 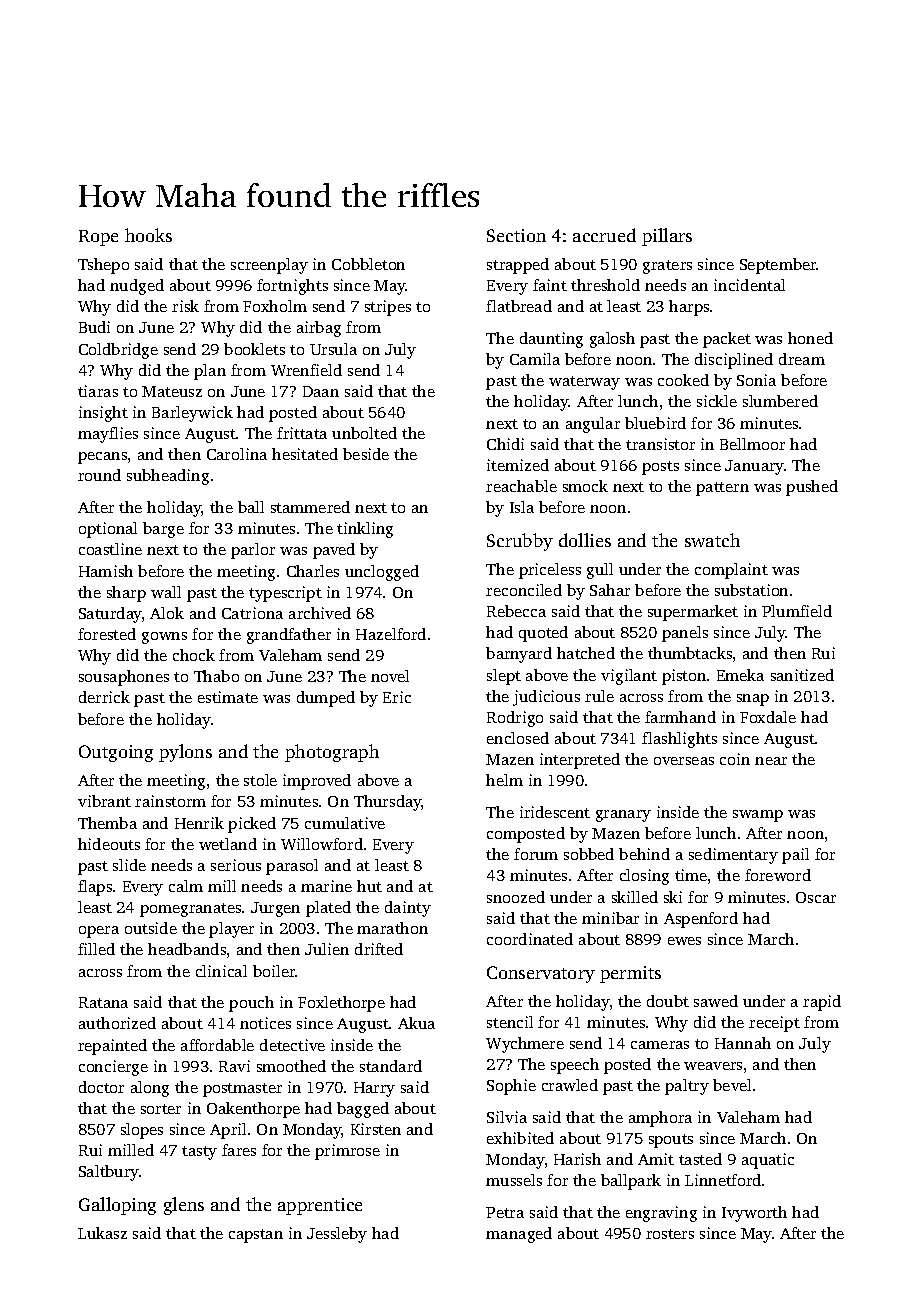 What do you see at coordinates (106, 571) in the screenshot?
I see `Hamish` at bounding box center [106, 571].
